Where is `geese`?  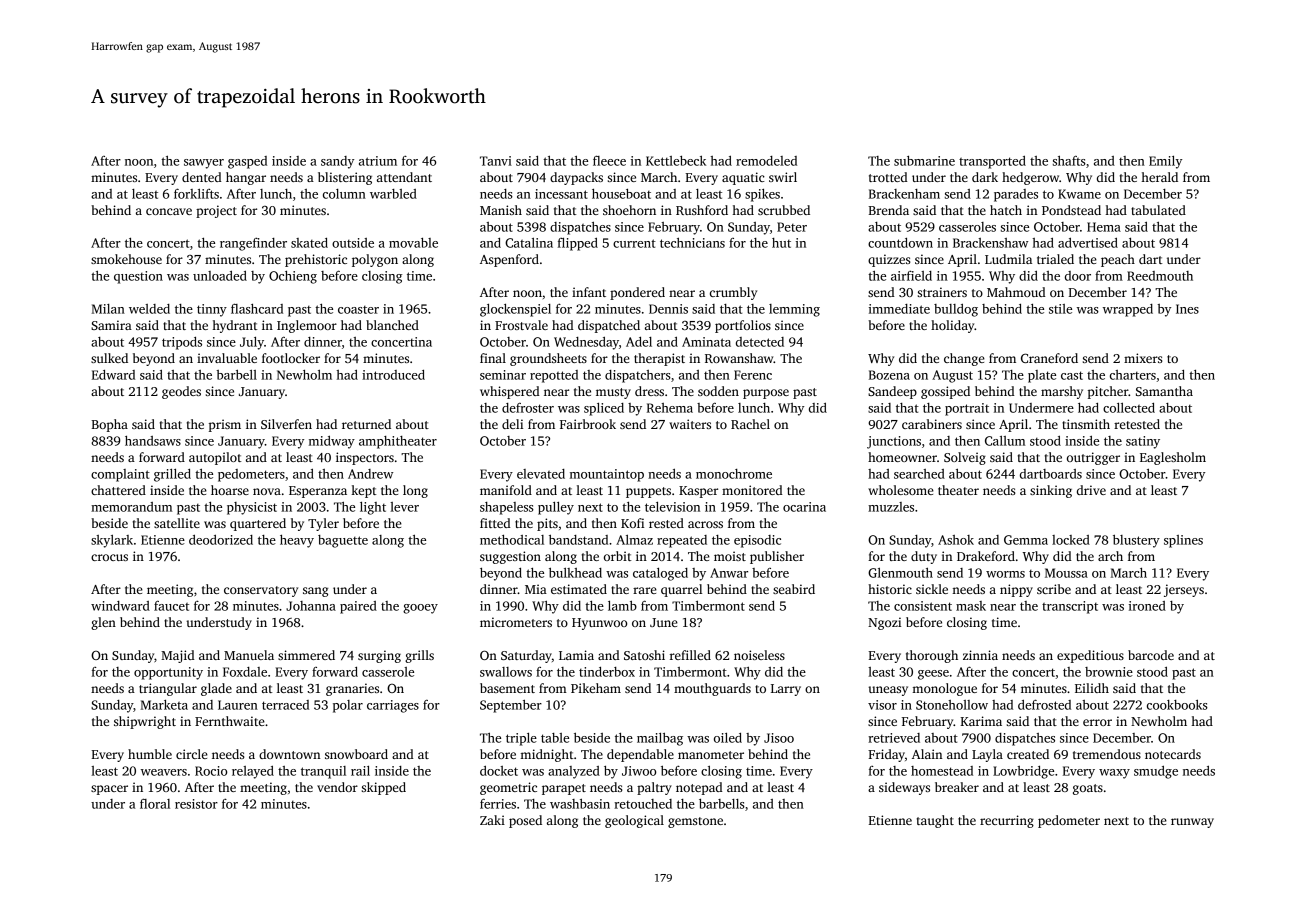
geese is located at coordinates (933, 675).
